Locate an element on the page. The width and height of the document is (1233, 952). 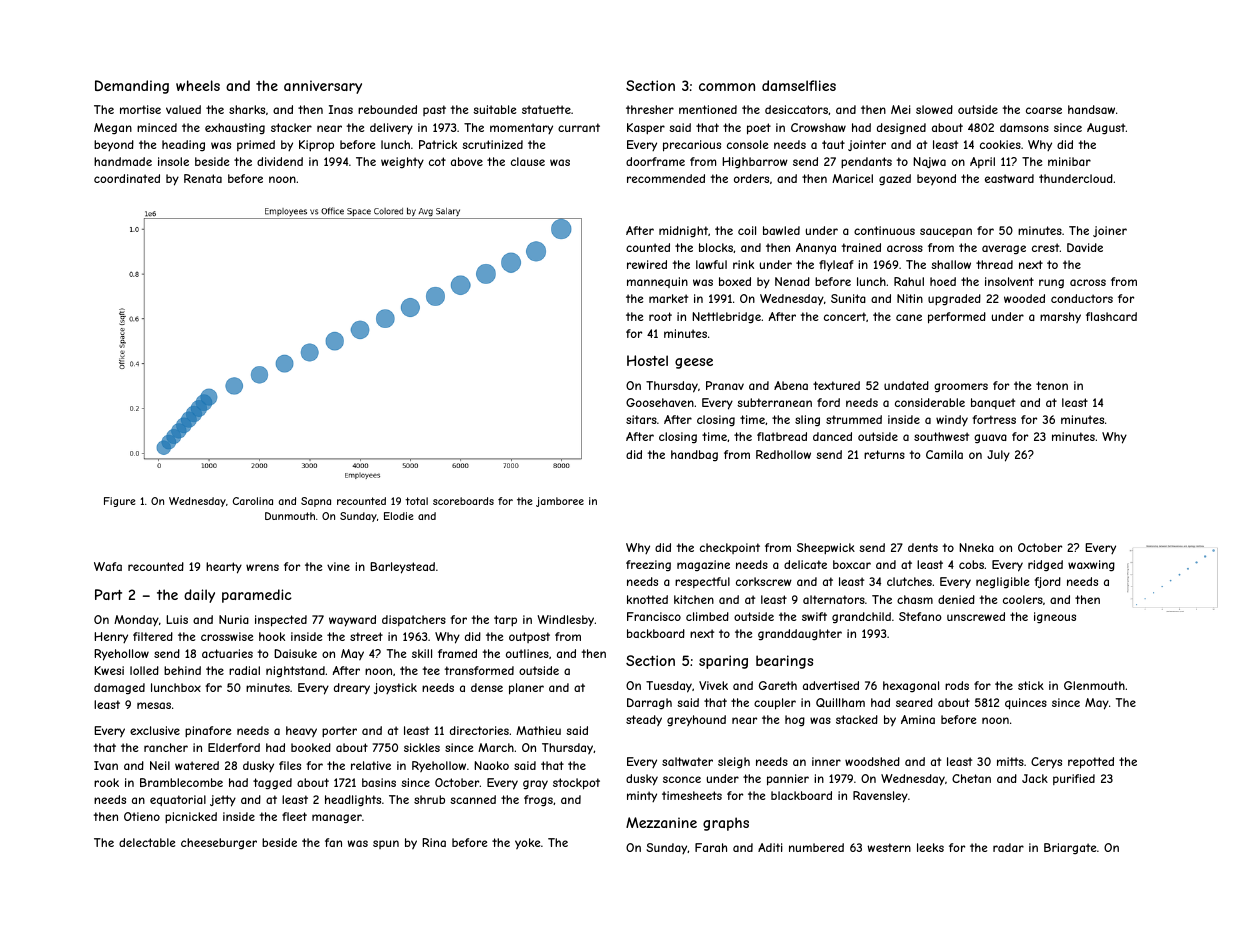
cheeseburger is located at coordinates (219, 843).
